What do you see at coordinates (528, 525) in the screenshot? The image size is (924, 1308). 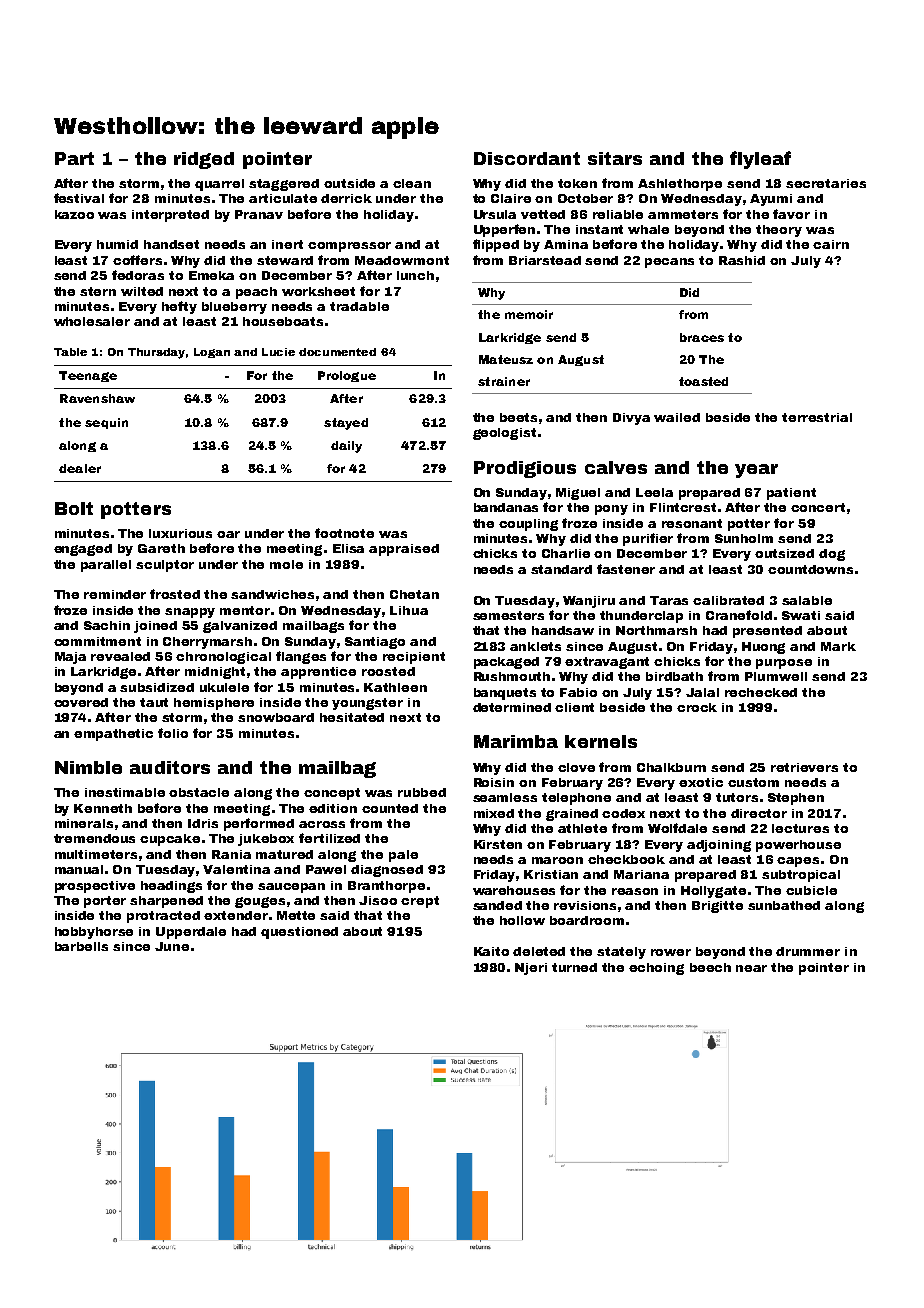 I see `coupling` at bounding box center [528, 525].
